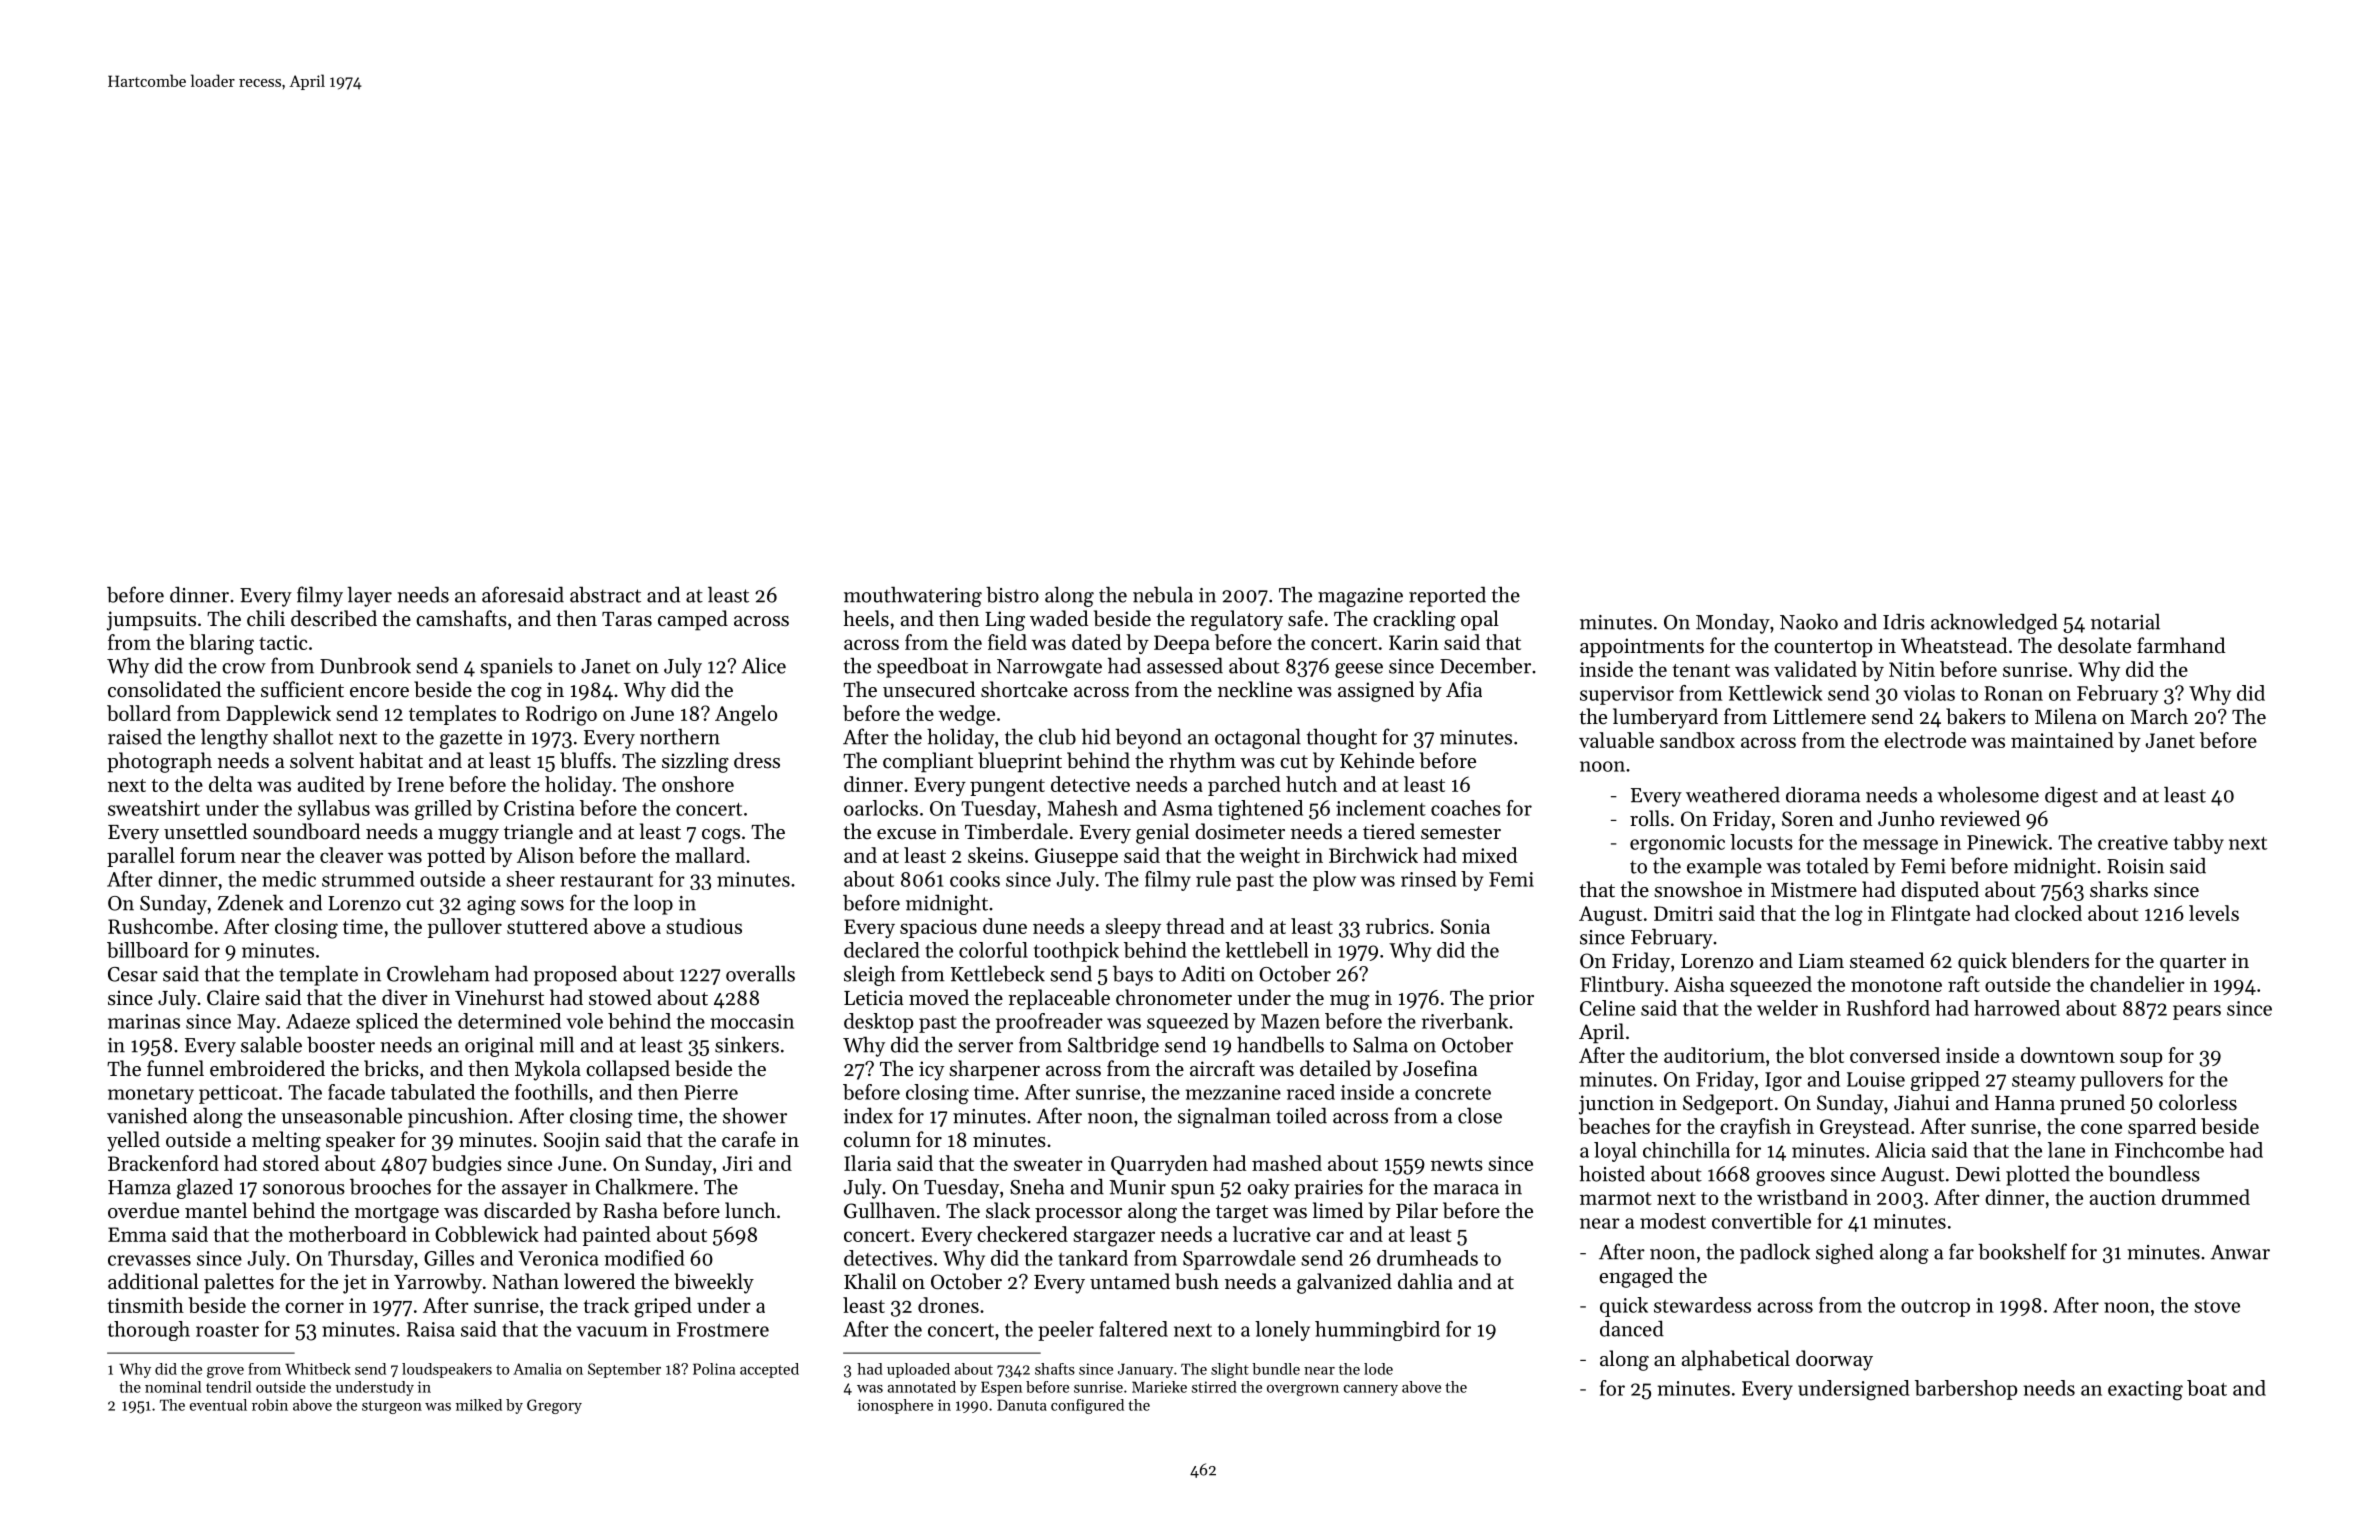 This document has height=1540, width=2380. What do you see at coordinates (763, 665) in the document?
I see `Alice` at bounding box center [763, 665].
